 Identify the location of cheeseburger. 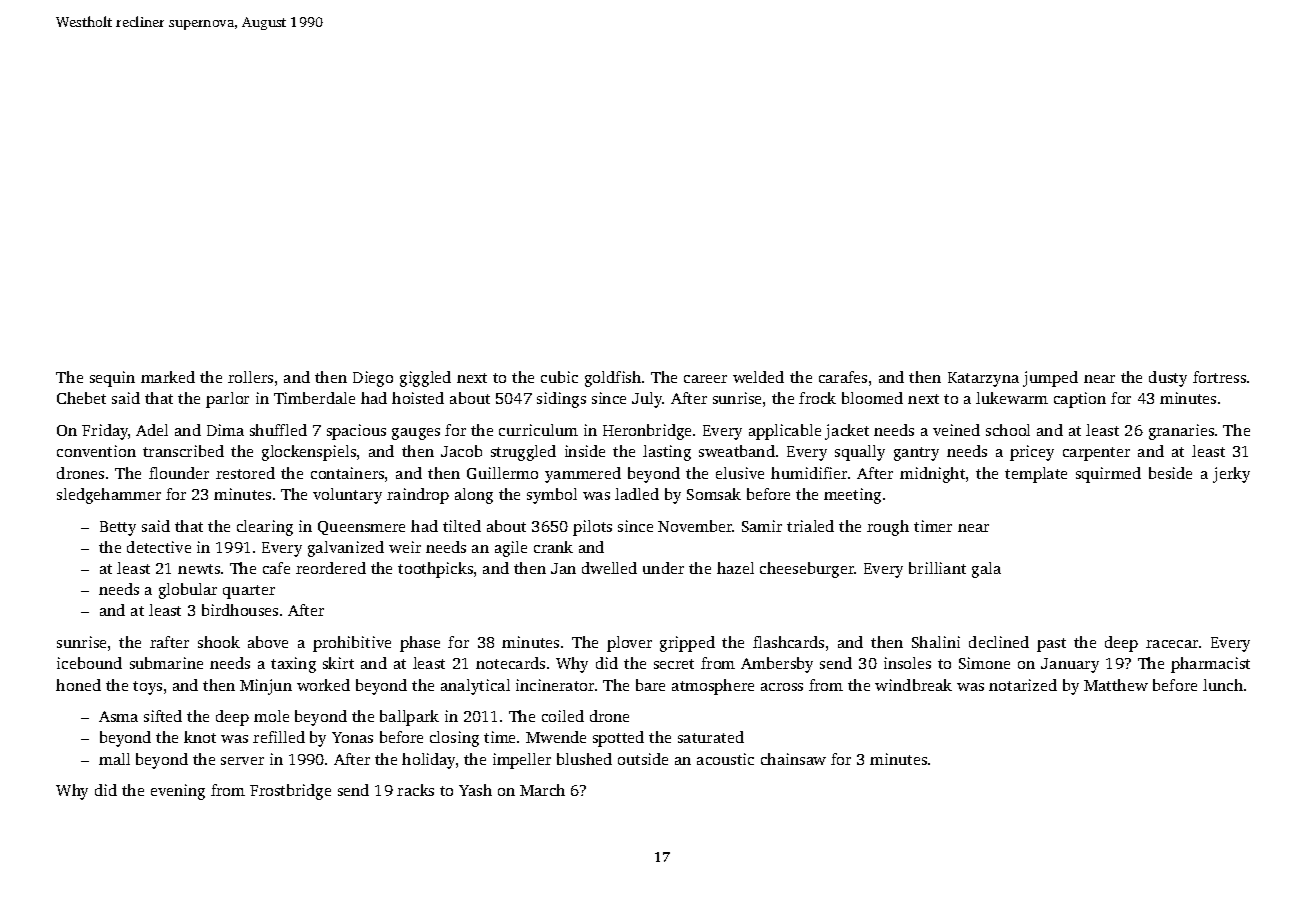
(807, 570).
